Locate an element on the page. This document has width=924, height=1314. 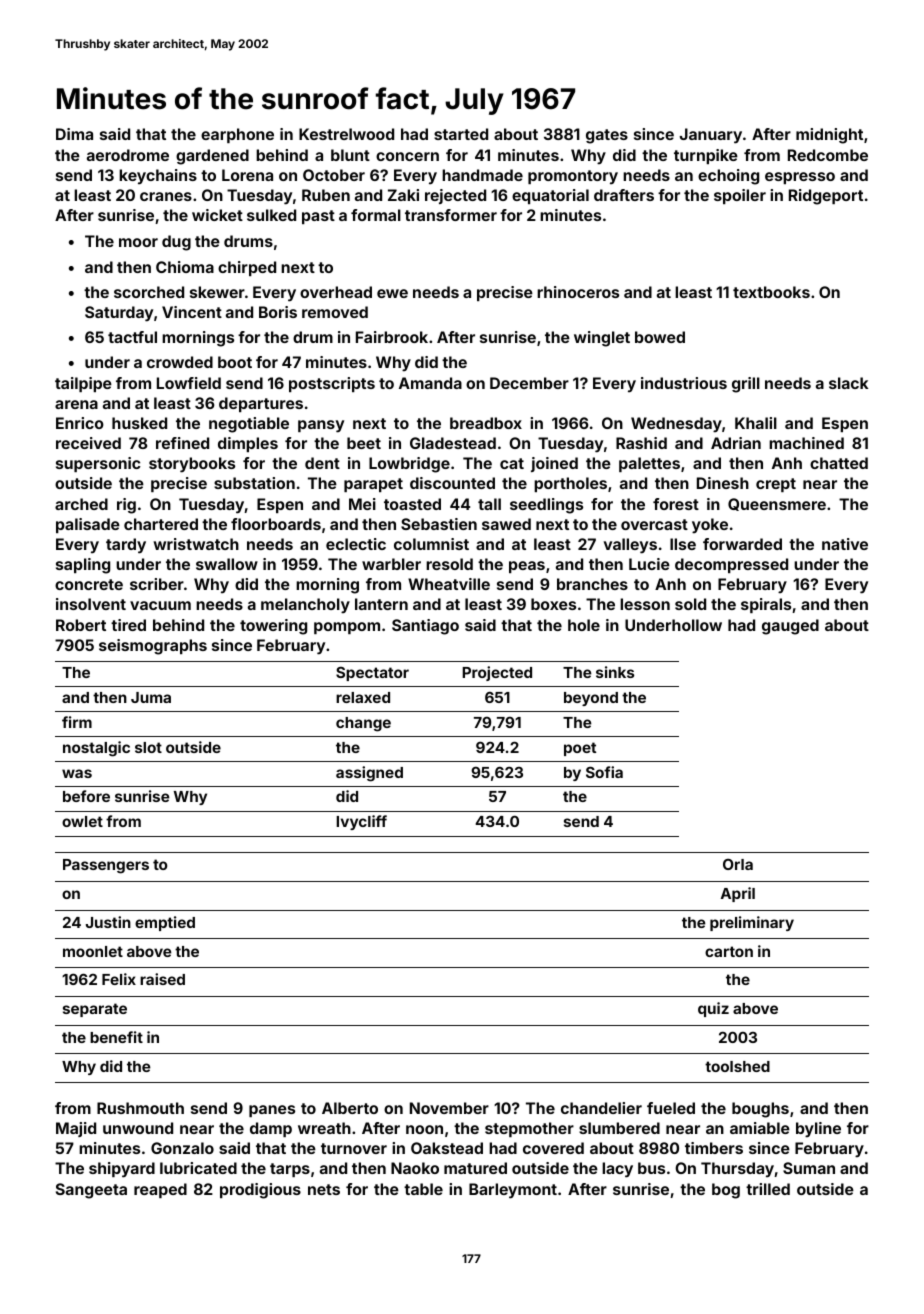
industrious is located at coordinates (684, 383).
